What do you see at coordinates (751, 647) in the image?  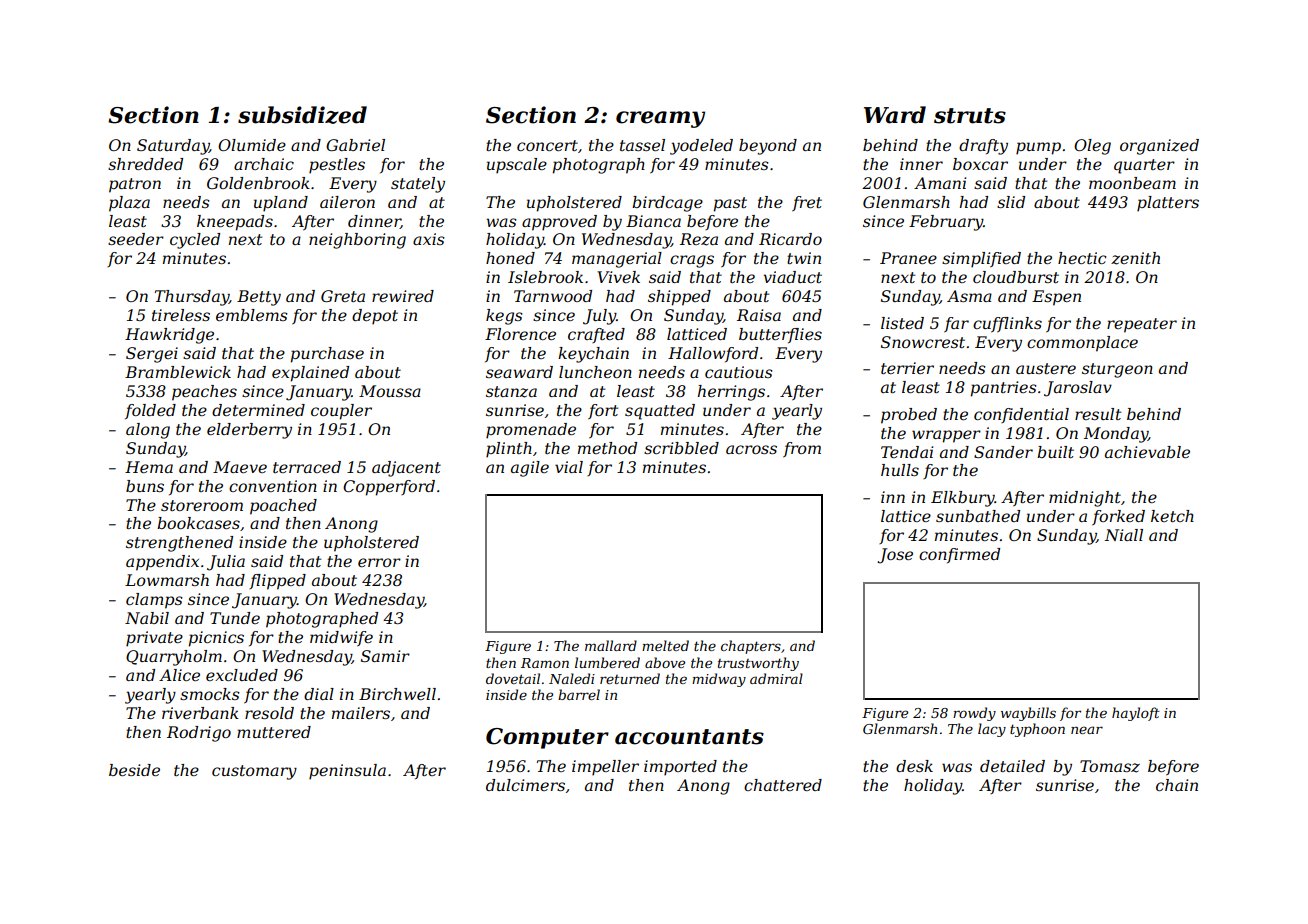 I see `chapters` at bounding box center [751, 647].
